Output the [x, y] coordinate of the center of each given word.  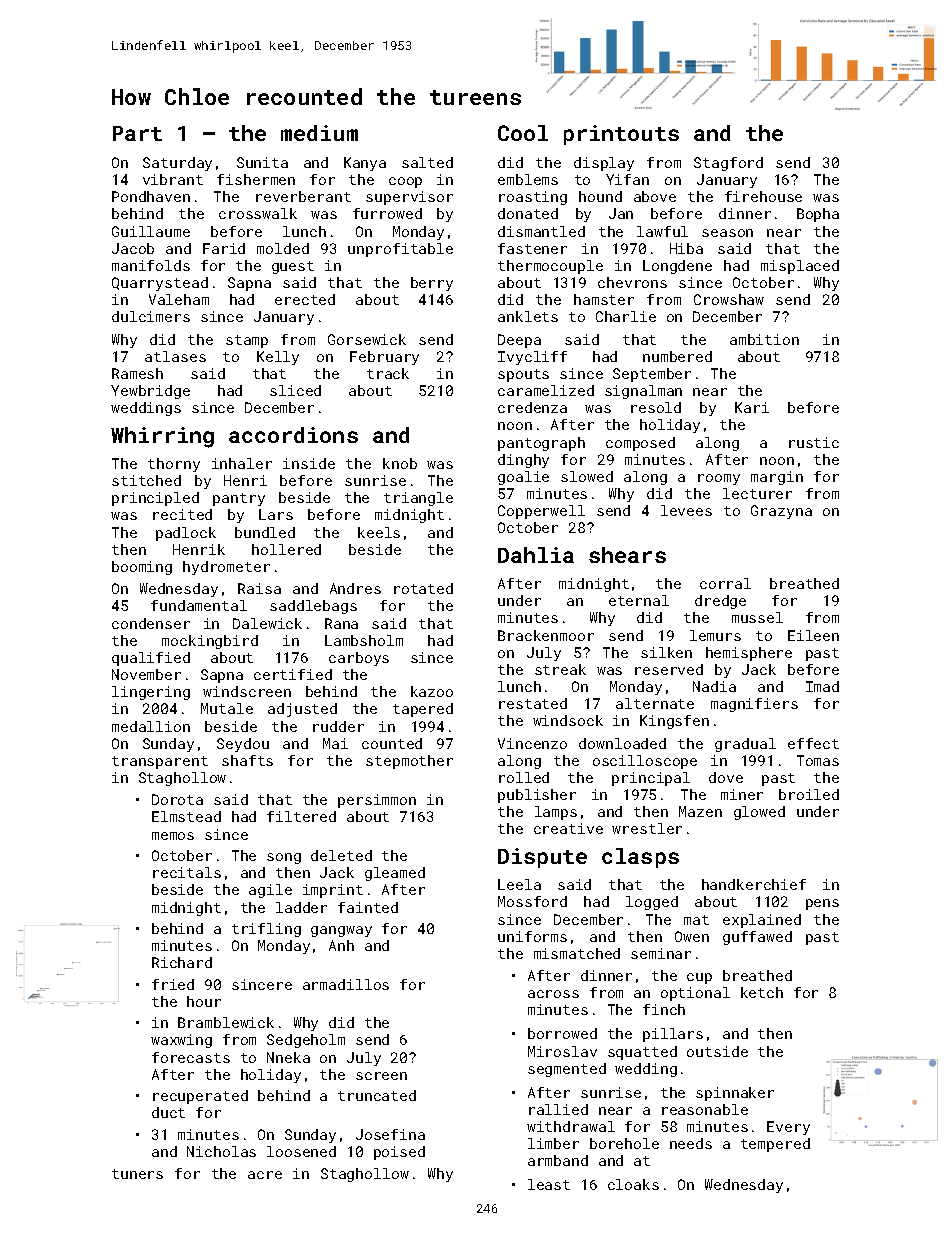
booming [142, 568]
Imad [822, 686]
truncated [377, 1095]
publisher [537, 796]
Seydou [243, 745]
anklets [528, 316]
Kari [752, 407]
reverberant [303, 196]
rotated [423, 588]
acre [265, 1175]
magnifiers [754, 705]
